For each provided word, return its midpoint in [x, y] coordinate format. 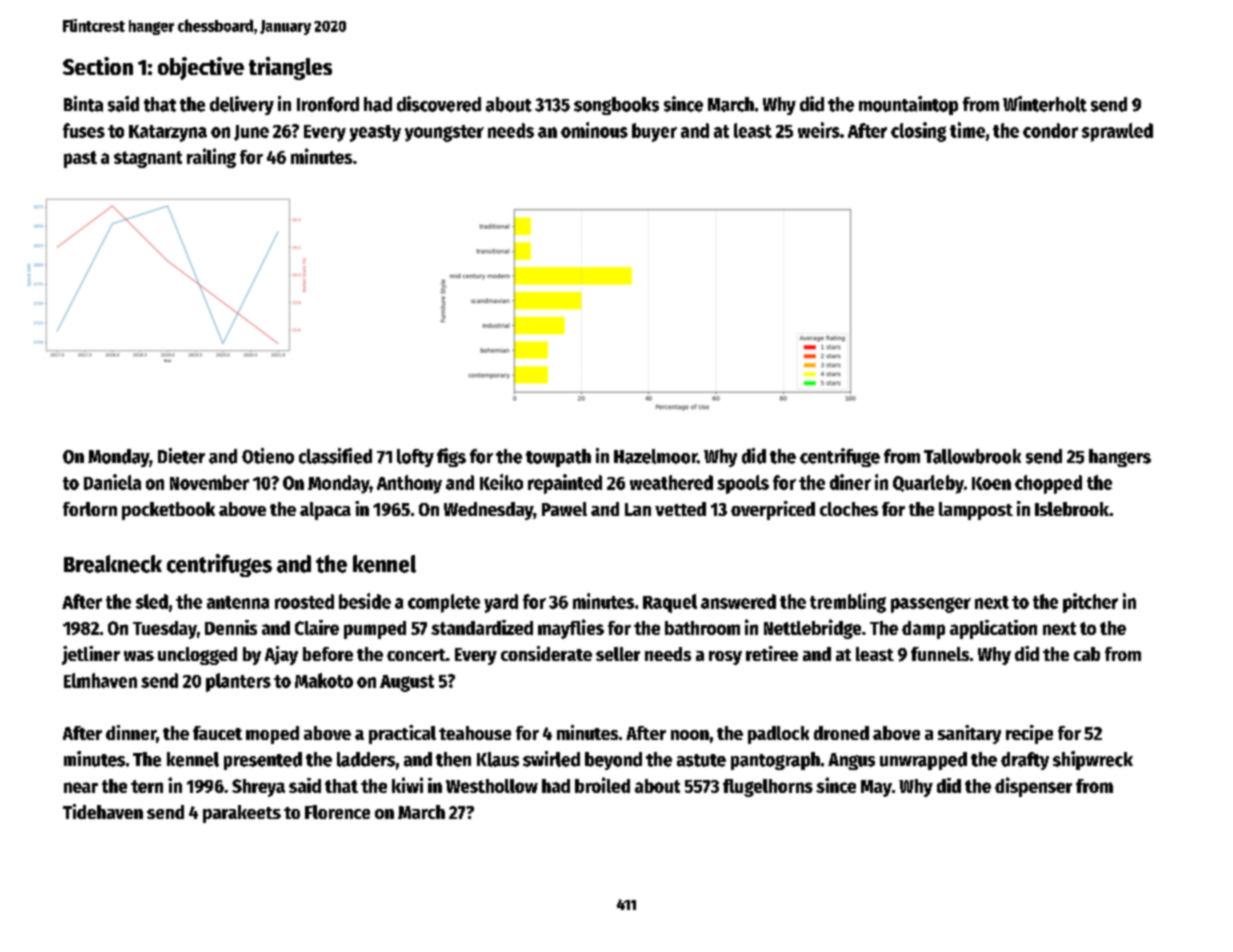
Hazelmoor [655, 456]
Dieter [181, 456]
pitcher [1090, 603]
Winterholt [1045, 104]
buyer [654, 132]
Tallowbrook [972, 456]
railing [211, 158]
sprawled [1117, 132]
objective [201, 68]
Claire [317, 627]
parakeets [242, 814]
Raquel [670, 603]
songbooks [616, 106]
